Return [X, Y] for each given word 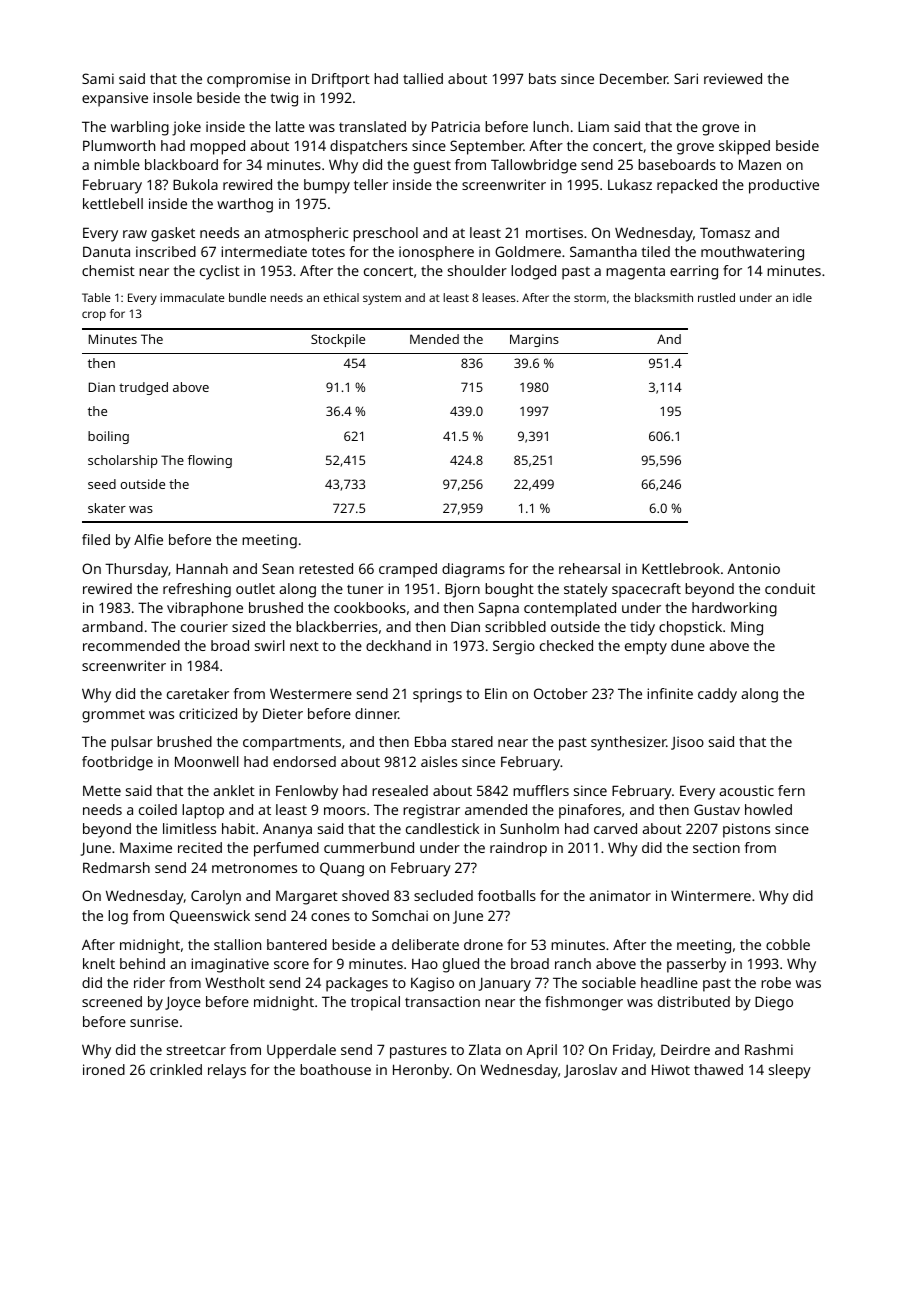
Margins [534, 340]
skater [107, 508]
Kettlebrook [681, 568]
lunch [551, 126]
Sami [98, 78]
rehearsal [589, 568]
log [118, 917]
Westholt [235, 982]
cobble [788, 944]
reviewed [733, 78]
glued [461, 965]
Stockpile [338, 340]
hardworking [734, 609]
